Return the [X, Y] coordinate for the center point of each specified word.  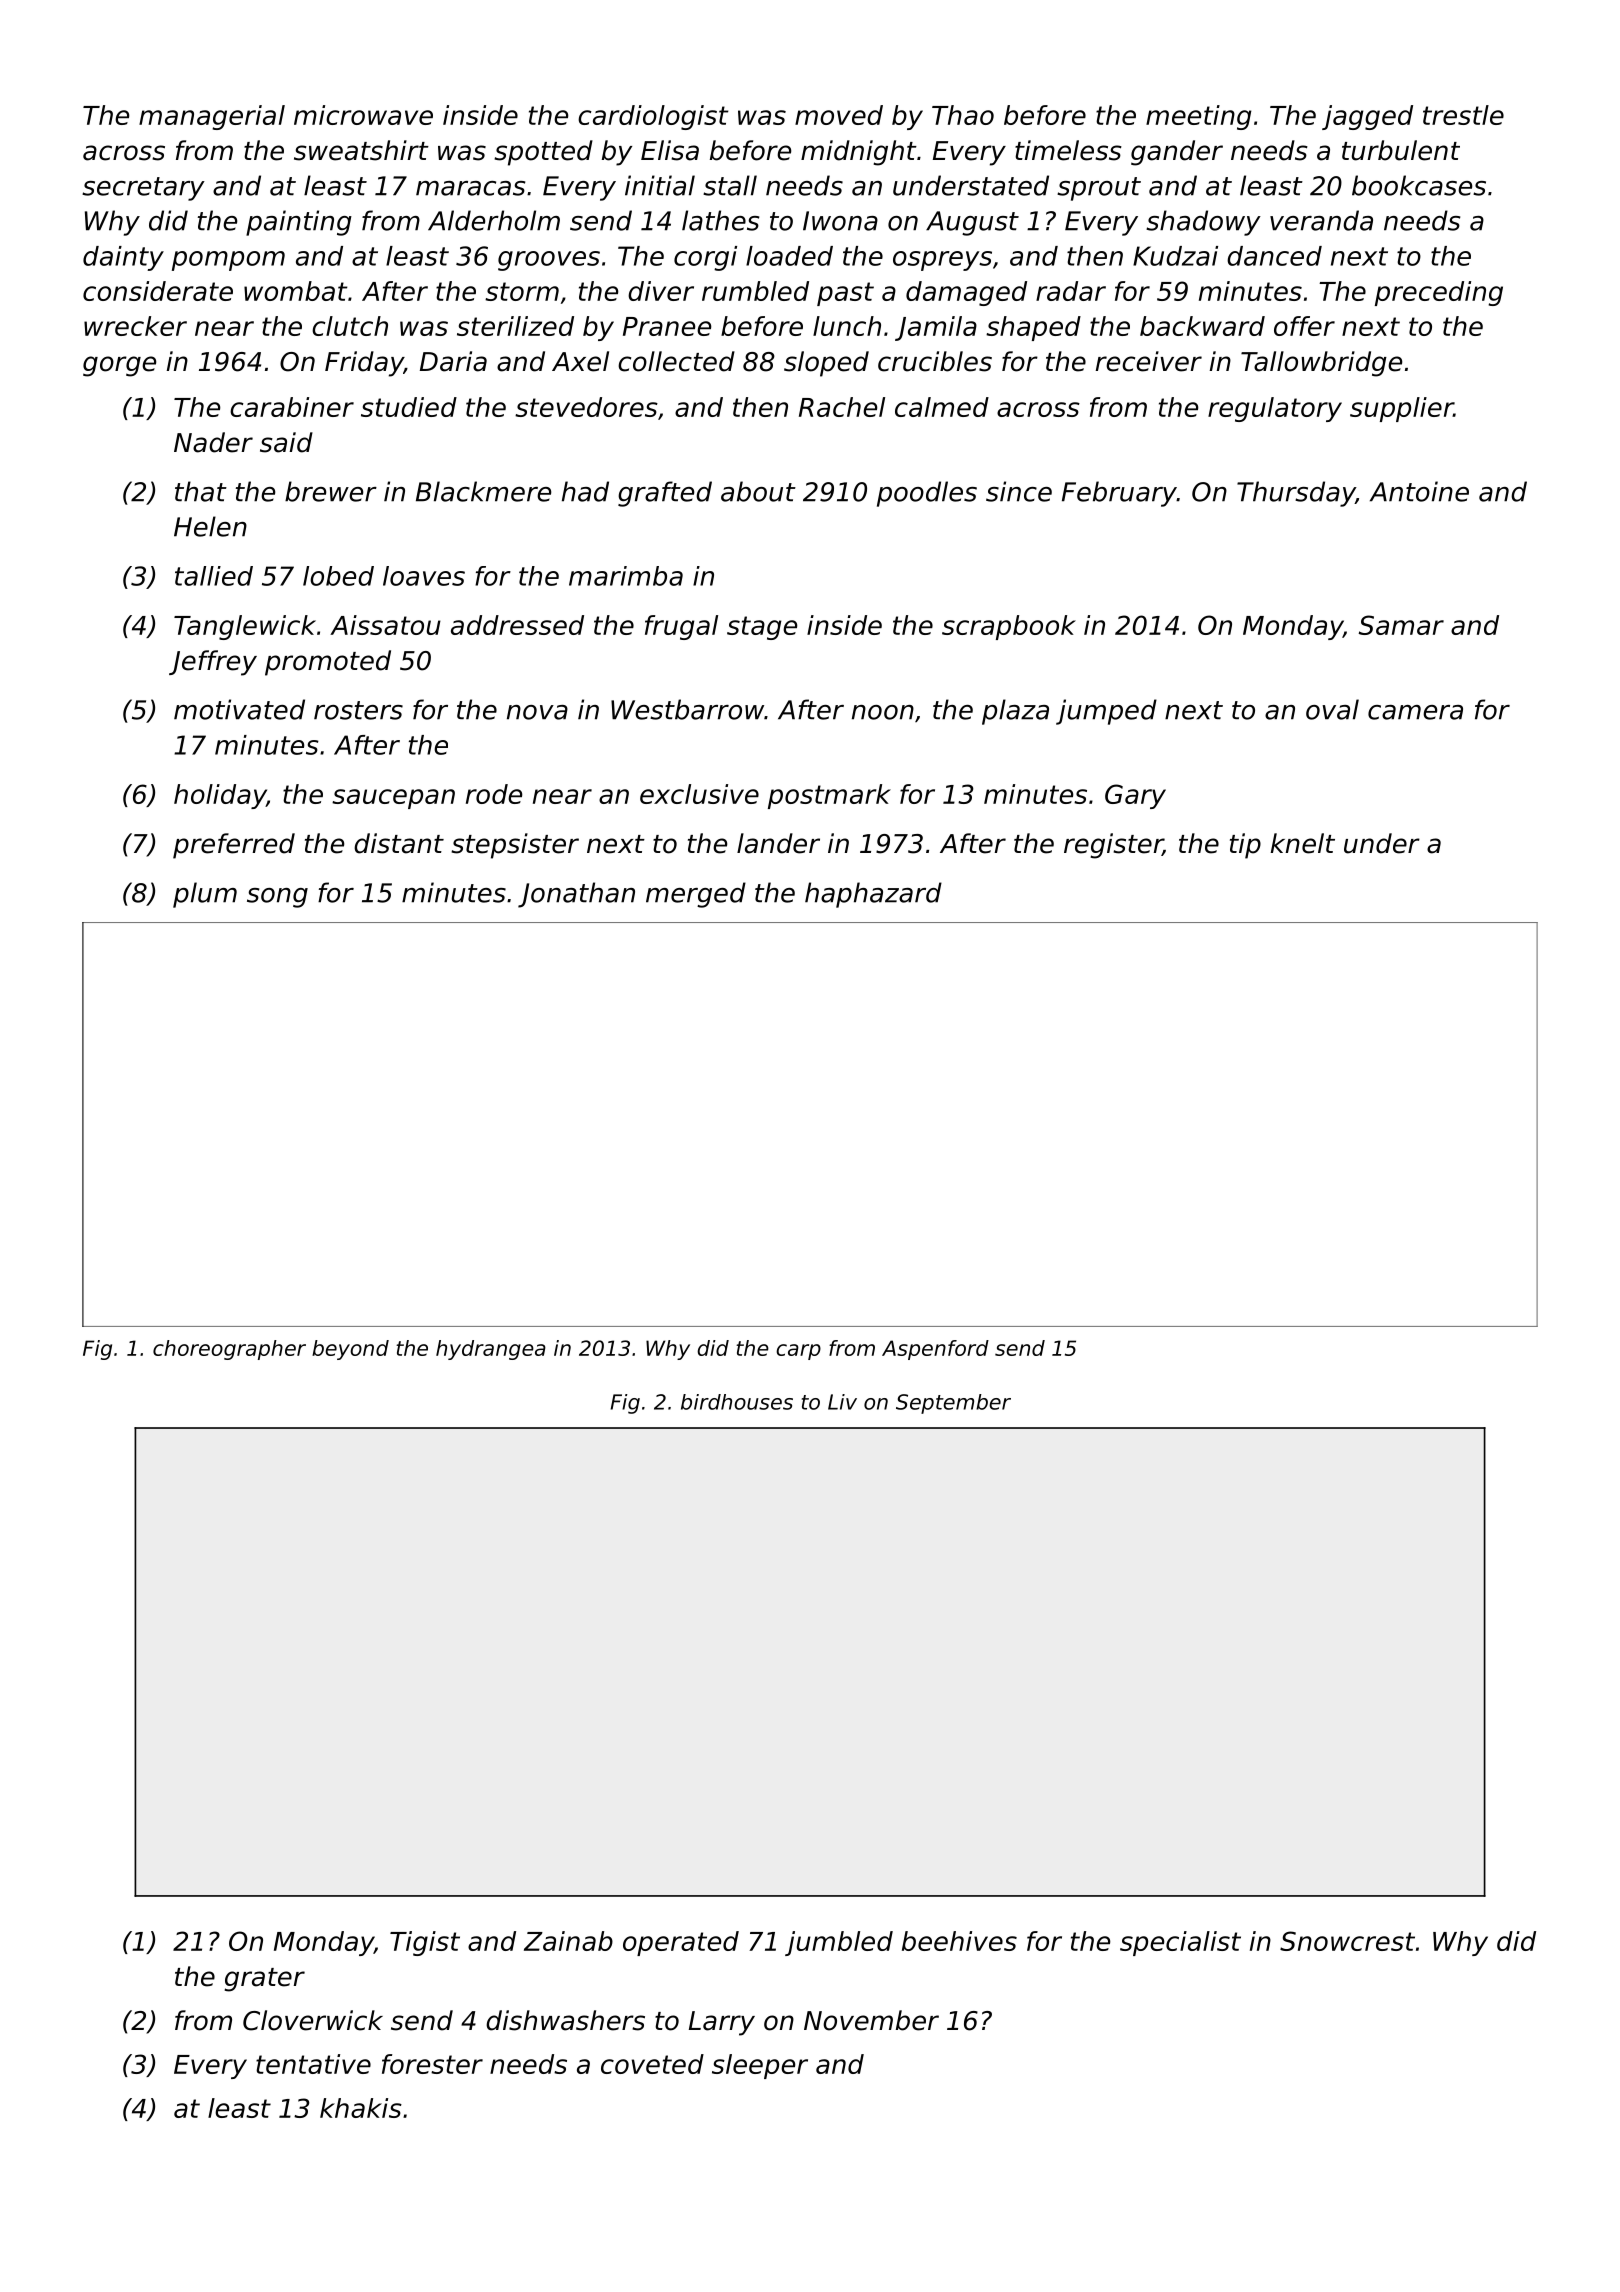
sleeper [760, 2066]
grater [264, 1980]
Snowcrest [1347, 1941]
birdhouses [737, 1402]
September [953, 1404]
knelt [1303, 843]
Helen [210, 526]
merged [696, 895]
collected [676, 361]
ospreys [942, 261]
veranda [1321, 220]
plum [205, 895]
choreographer [229, 1350]
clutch [350, 326]
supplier [1402, 409]
